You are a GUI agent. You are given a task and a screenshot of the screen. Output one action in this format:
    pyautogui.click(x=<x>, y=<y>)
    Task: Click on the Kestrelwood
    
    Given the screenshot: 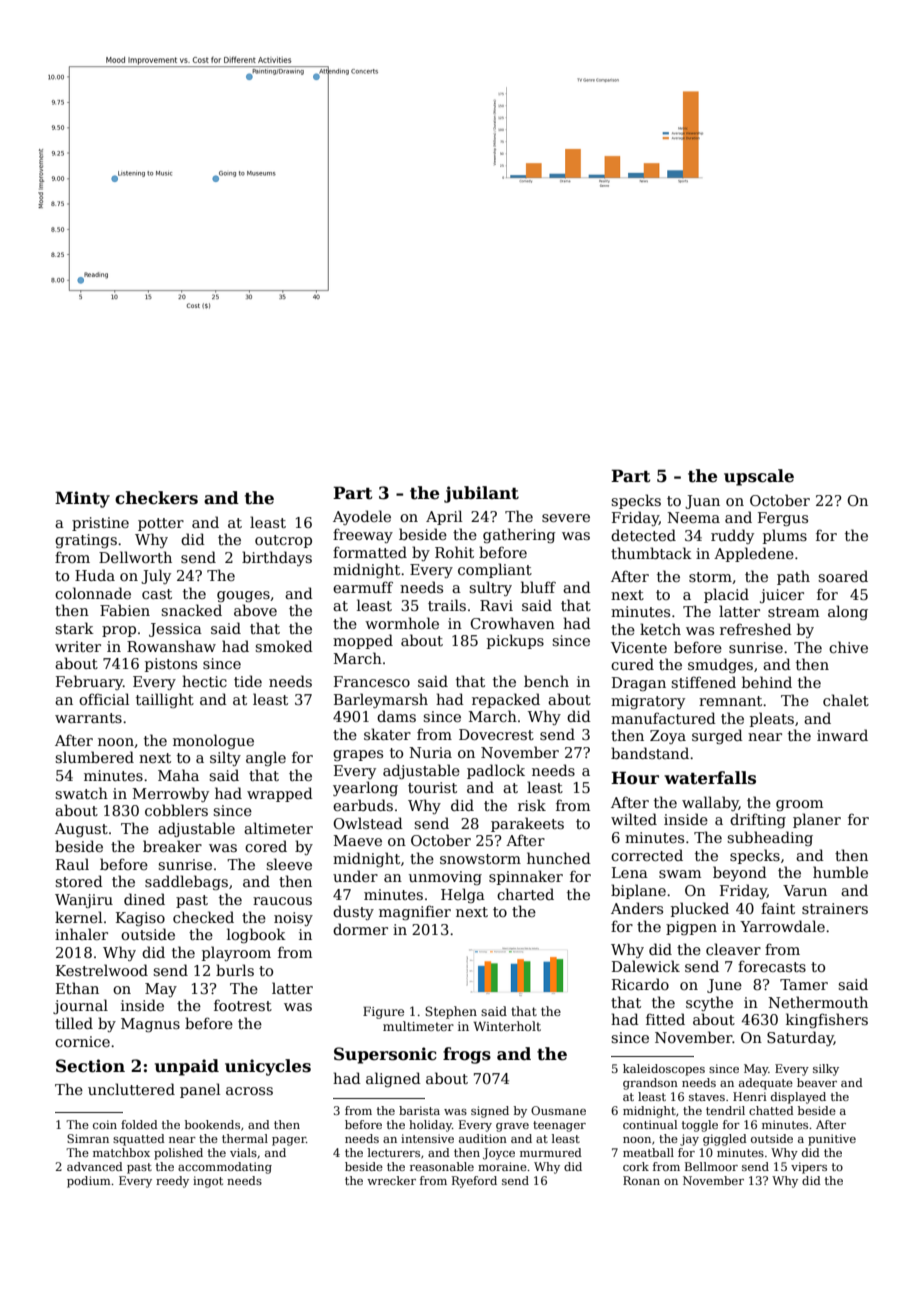 What is the action you would take?
    pyautogui.click(x=102, y=970)
